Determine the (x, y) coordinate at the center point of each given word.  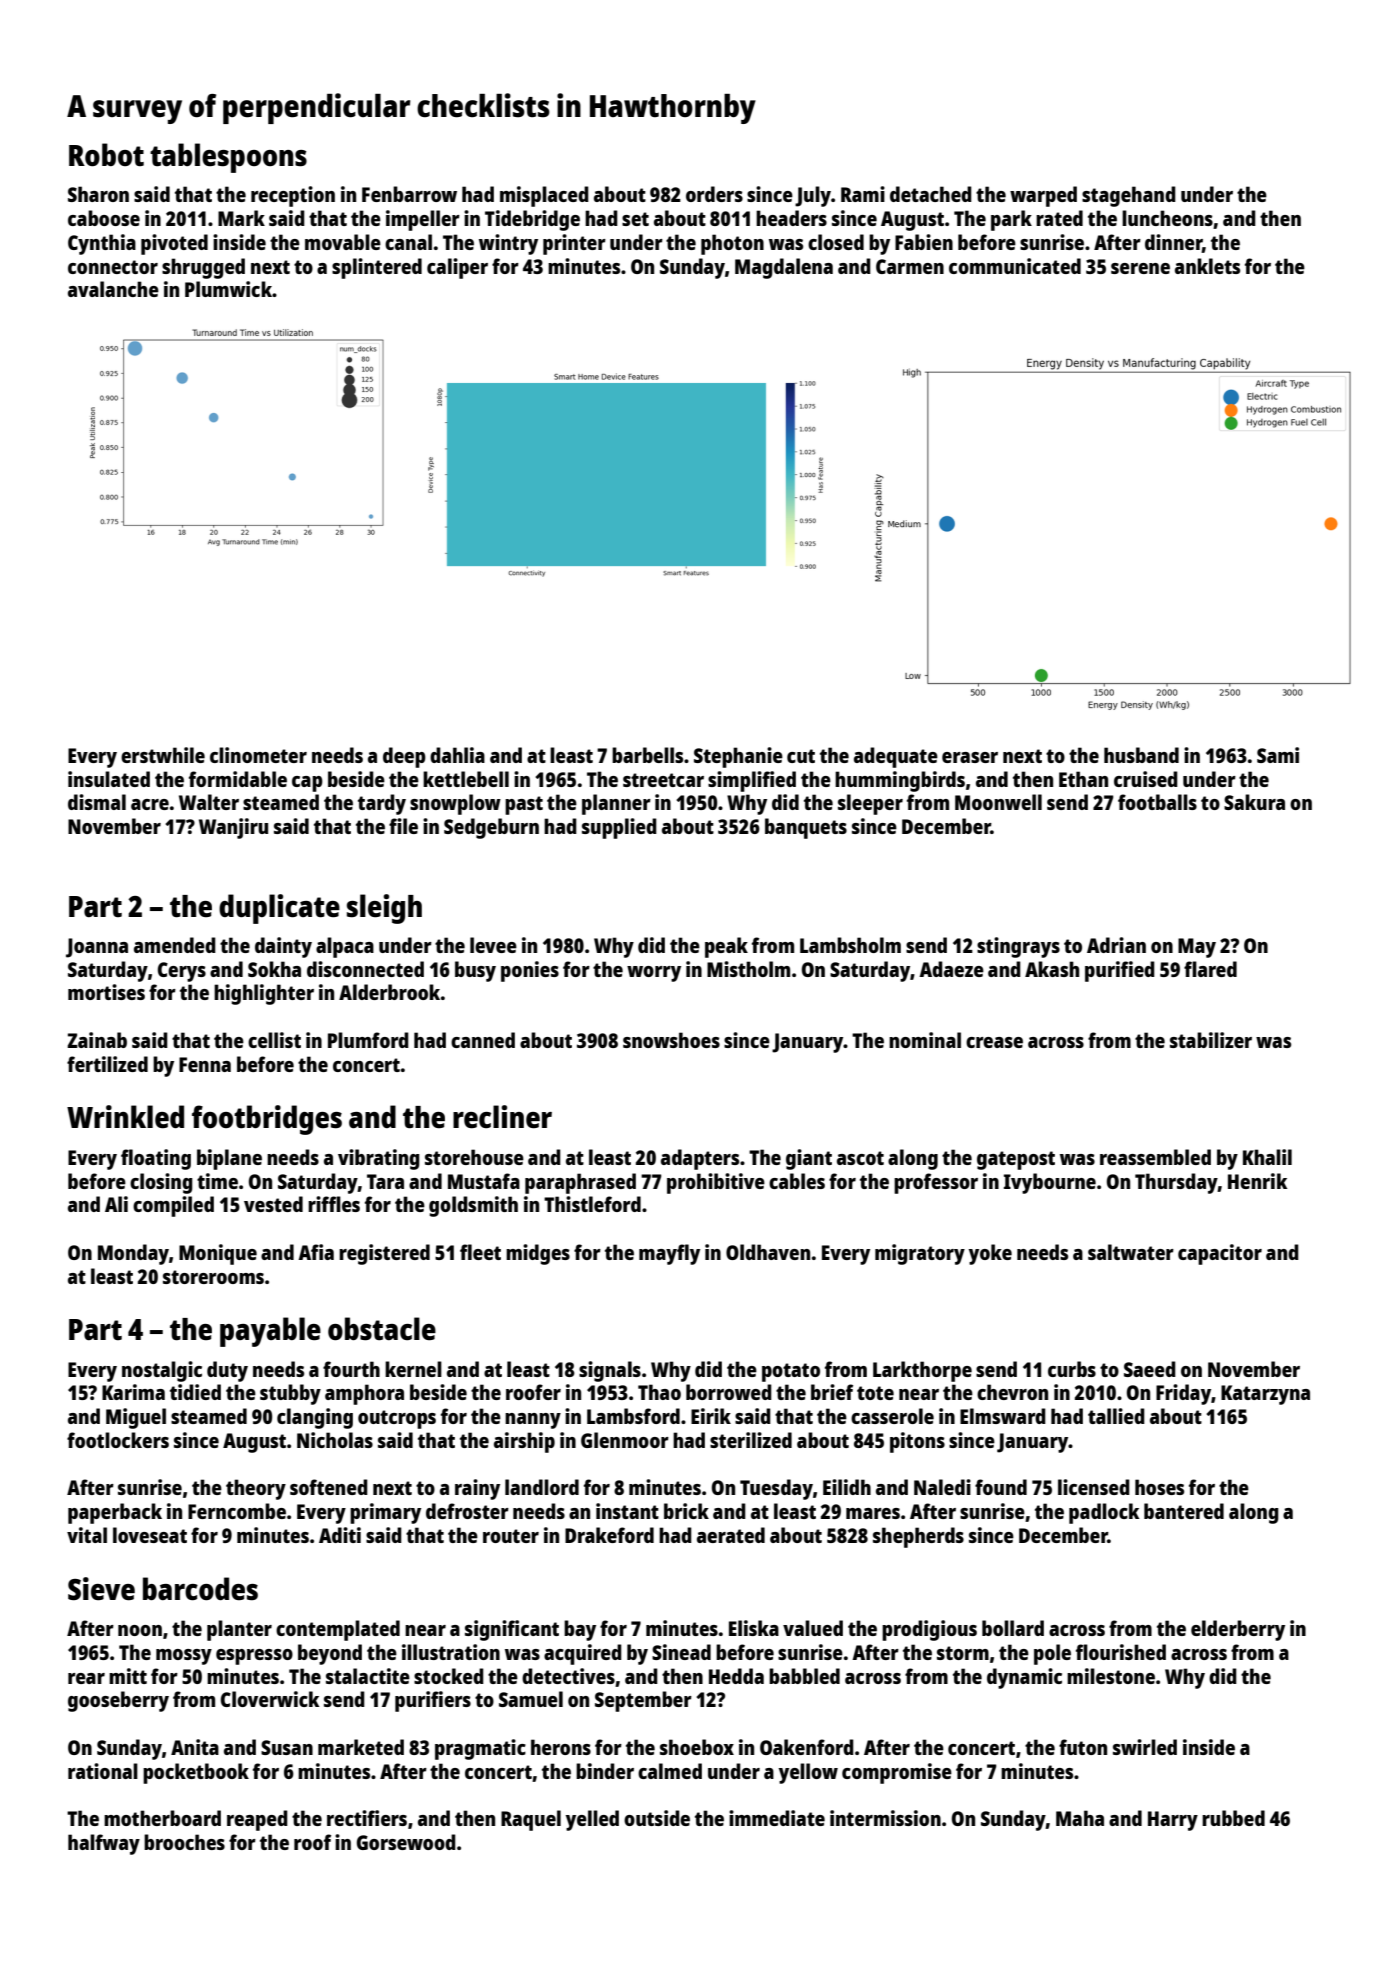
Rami (863, 194)
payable (270, 1332)
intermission (885, 1818)
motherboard (162, 1818)
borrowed (729, 1392)
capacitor (1220, 1254)
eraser (970, 757)
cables (797, 1181)
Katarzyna (1265, 1395)
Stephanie (738, 757)
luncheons (1167, 218)
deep (404, 757)
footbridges (267, 1120)
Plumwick (228, 289)
